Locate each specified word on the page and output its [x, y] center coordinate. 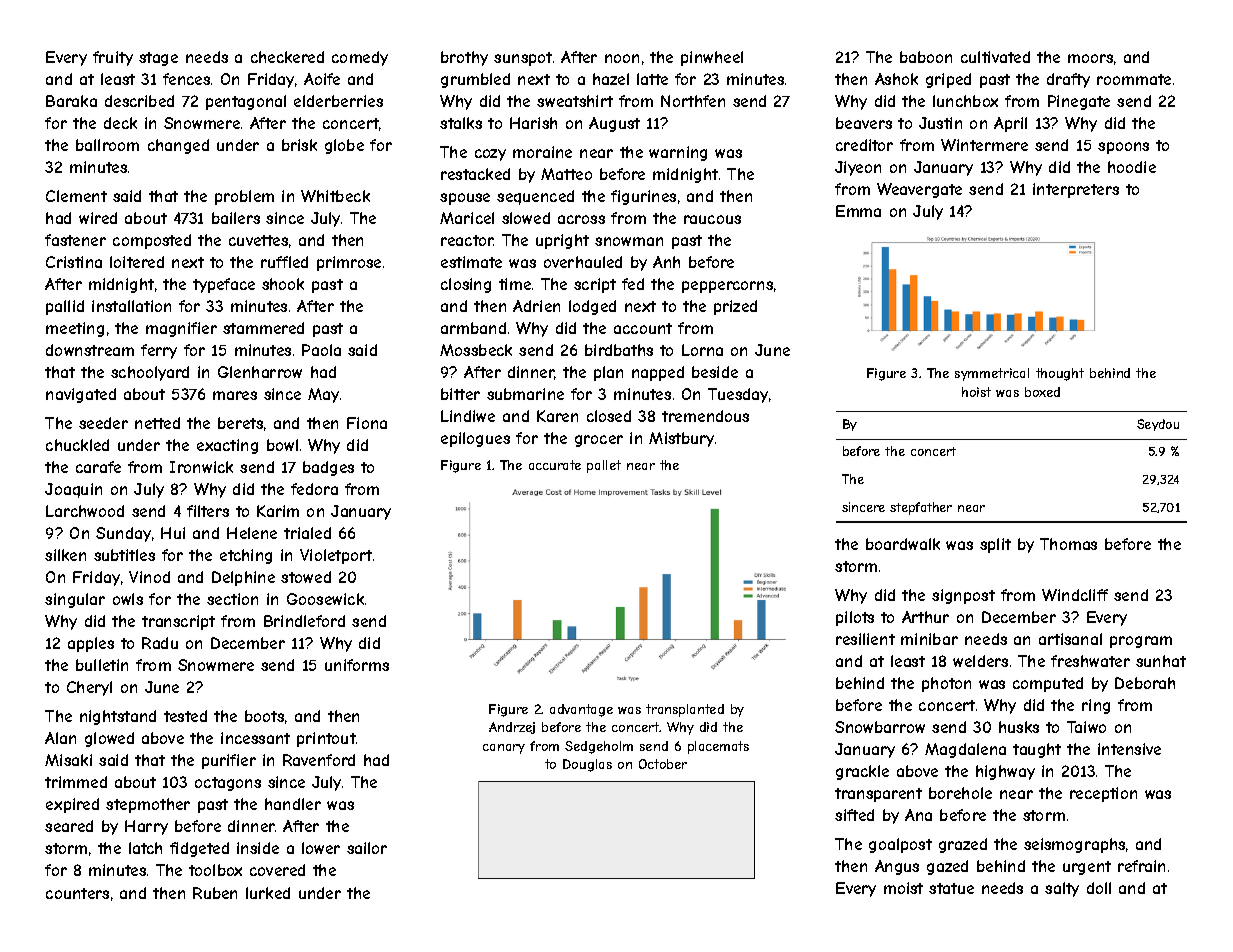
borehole [960, 793]
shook [283, 284]
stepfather [921, 508]
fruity [113, 58]
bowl [282, 445]
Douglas [587, 765]
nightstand [118, 717]
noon [622, 58]
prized [735, 307]
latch [145, 848]
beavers [864, 123]
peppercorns [727, 287]
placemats [718, 747]
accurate [555, 465]
